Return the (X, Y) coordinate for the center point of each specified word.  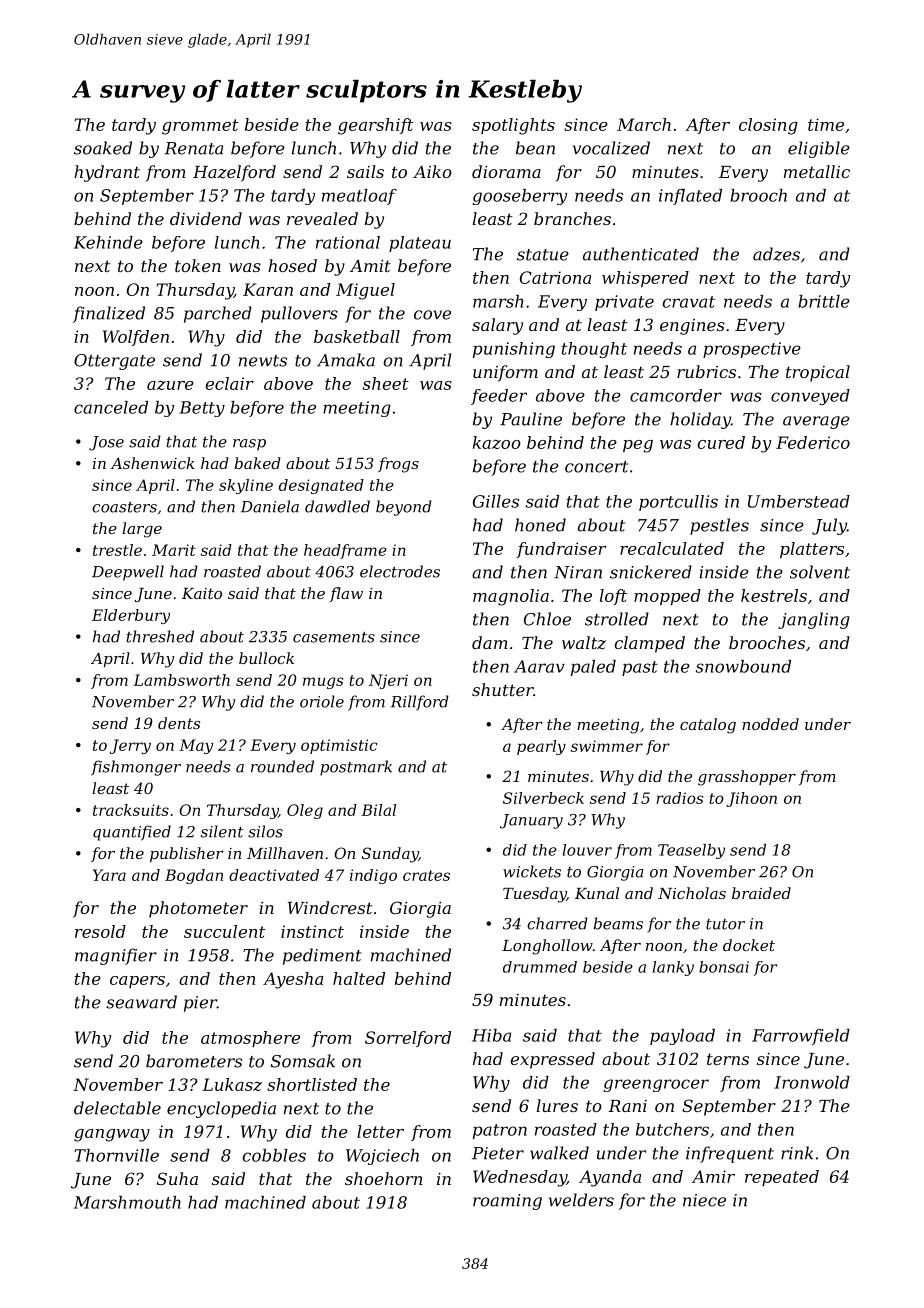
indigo (373, 876)
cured (721, 442)
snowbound (743, 666)
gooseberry (520, 197)
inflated (690, 197)
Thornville (116, 1155)
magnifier (116, 956)
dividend (206, 218)
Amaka (346, 360)
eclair (229, 383)
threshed (160, 636)
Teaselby (691, 851)
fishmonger (136, 768)
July (829, 526)
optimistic (339, 746)
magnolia (511, 597)
